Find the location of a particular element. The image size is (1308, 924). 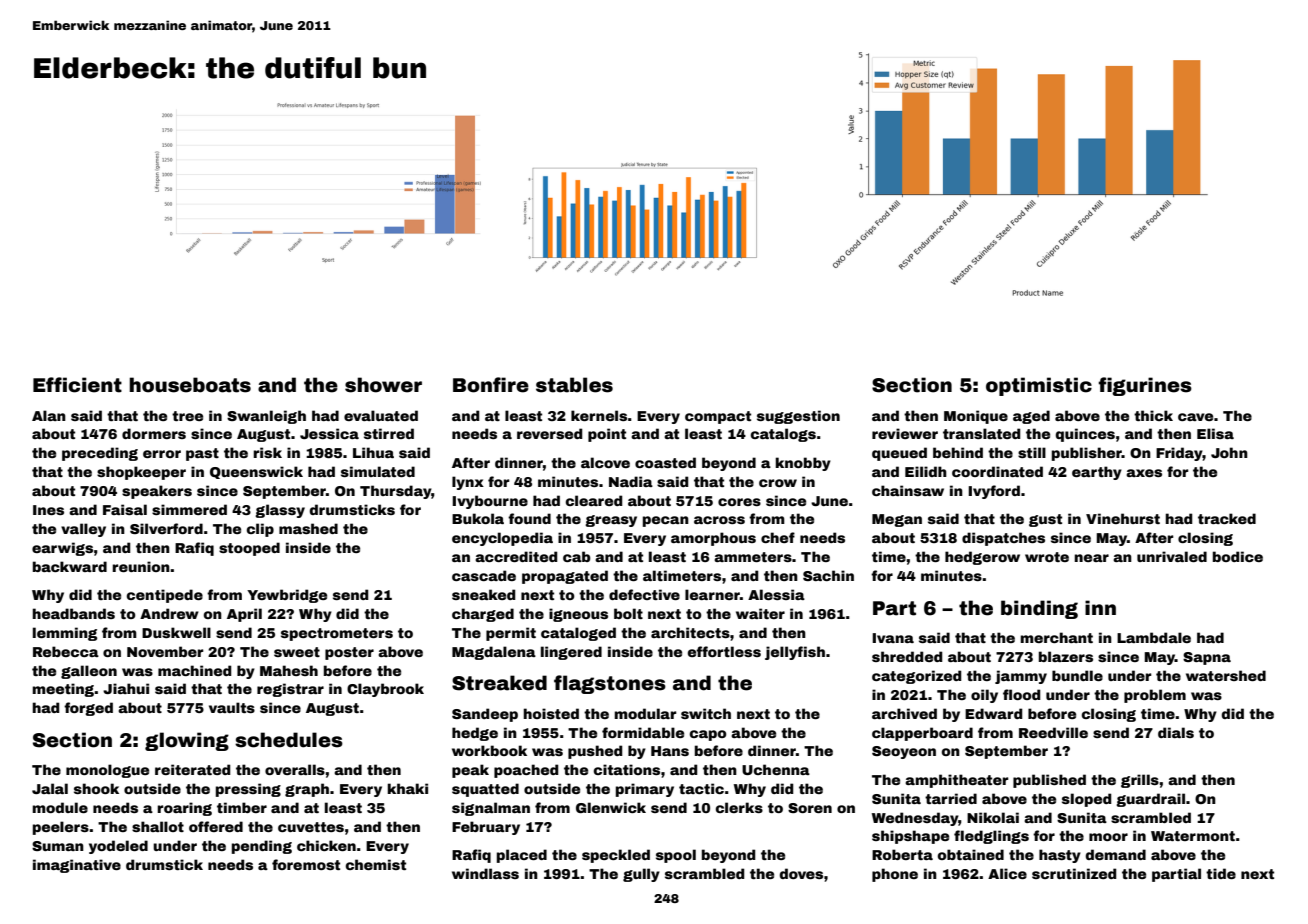

Reedville is located at coordinates (1053, 732).
